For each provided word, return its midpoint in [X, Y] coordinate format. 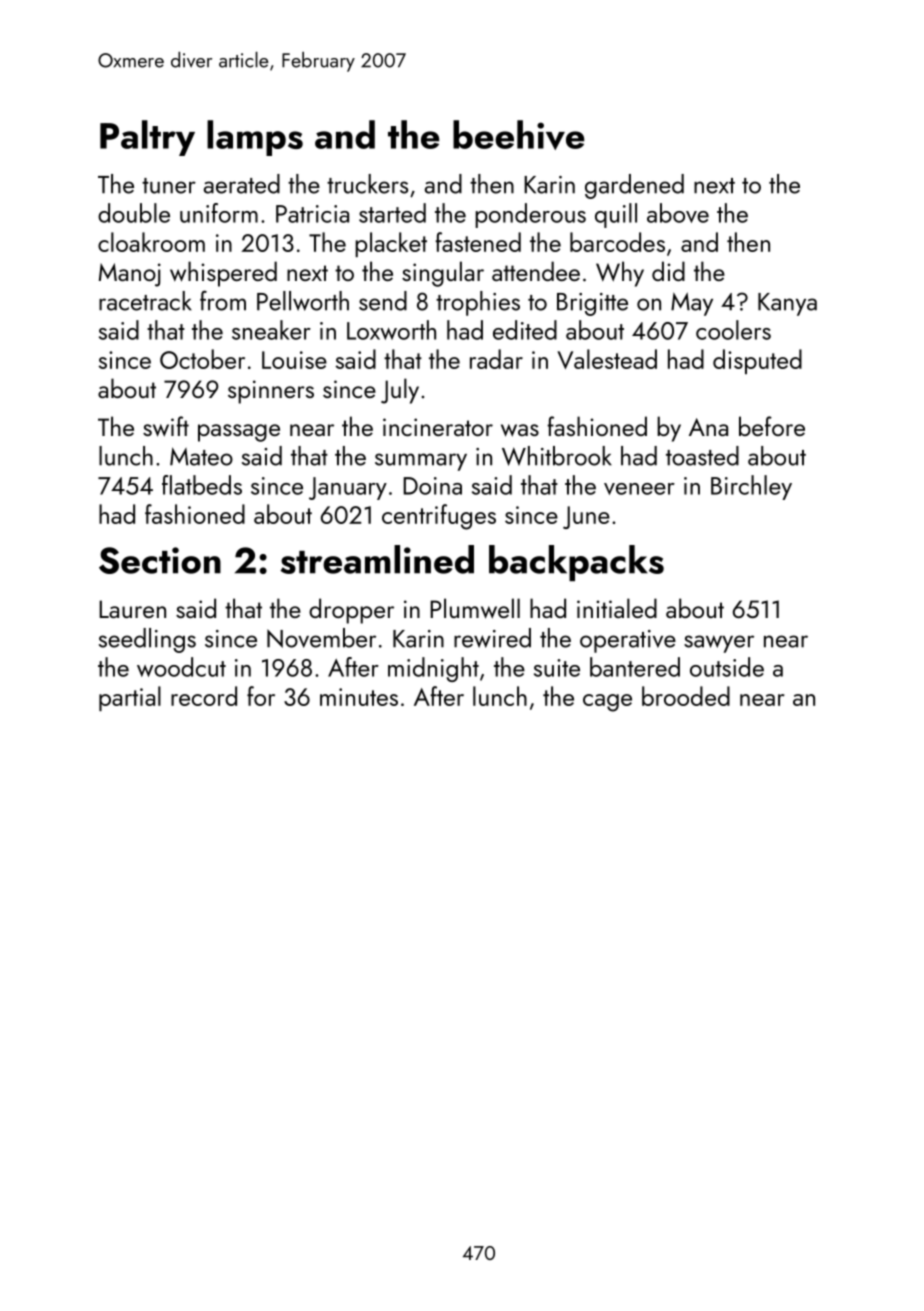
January [348, 488]
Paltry [147, 138]
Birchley [751, 487]
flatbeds [202, 485]
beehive [518, 135]
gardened [634, 186]
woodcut [181, 667]
